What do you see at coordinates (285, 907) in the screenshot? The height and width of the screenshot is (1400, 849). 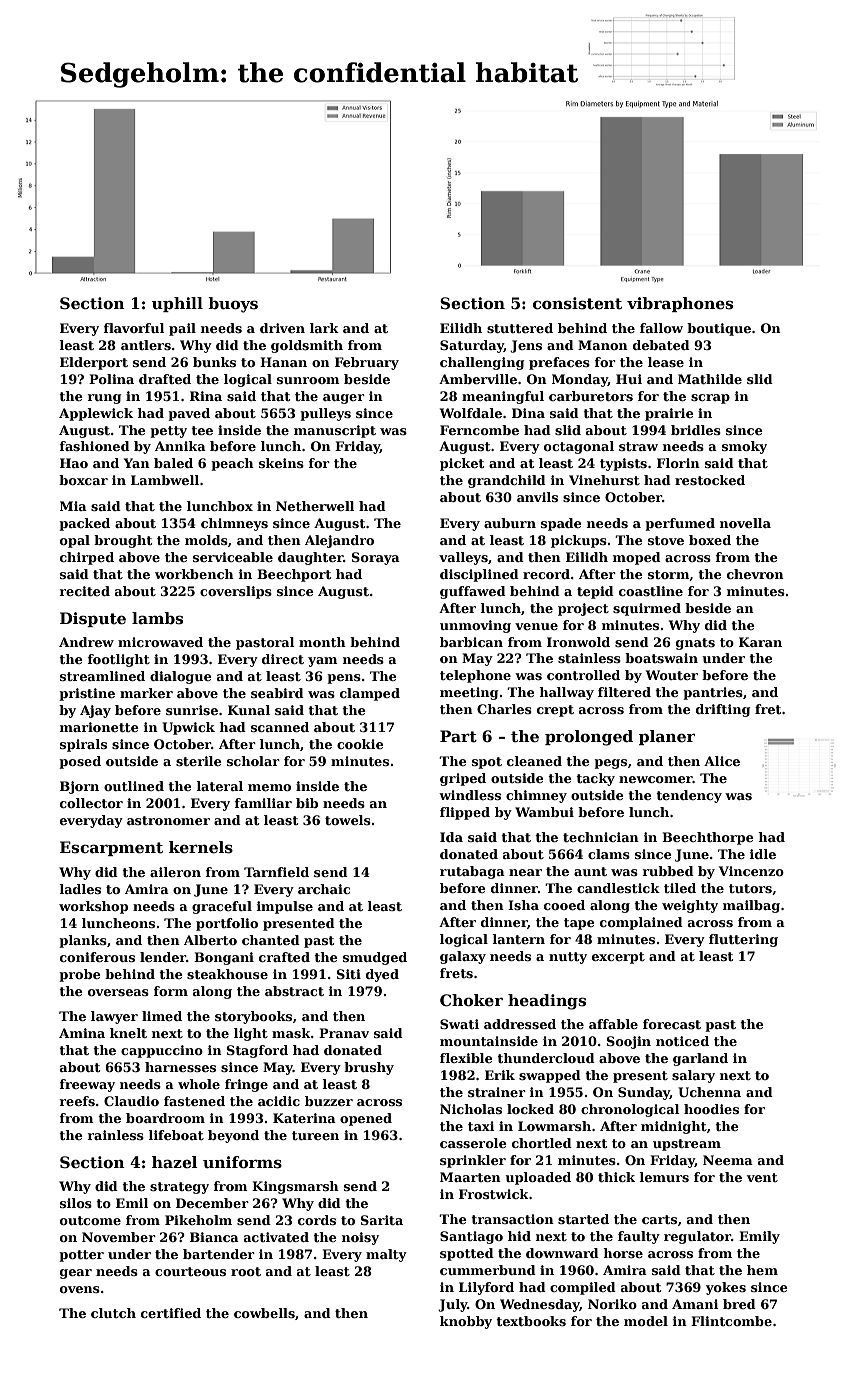 I see `impulse` at bounding box center [285, 907].
